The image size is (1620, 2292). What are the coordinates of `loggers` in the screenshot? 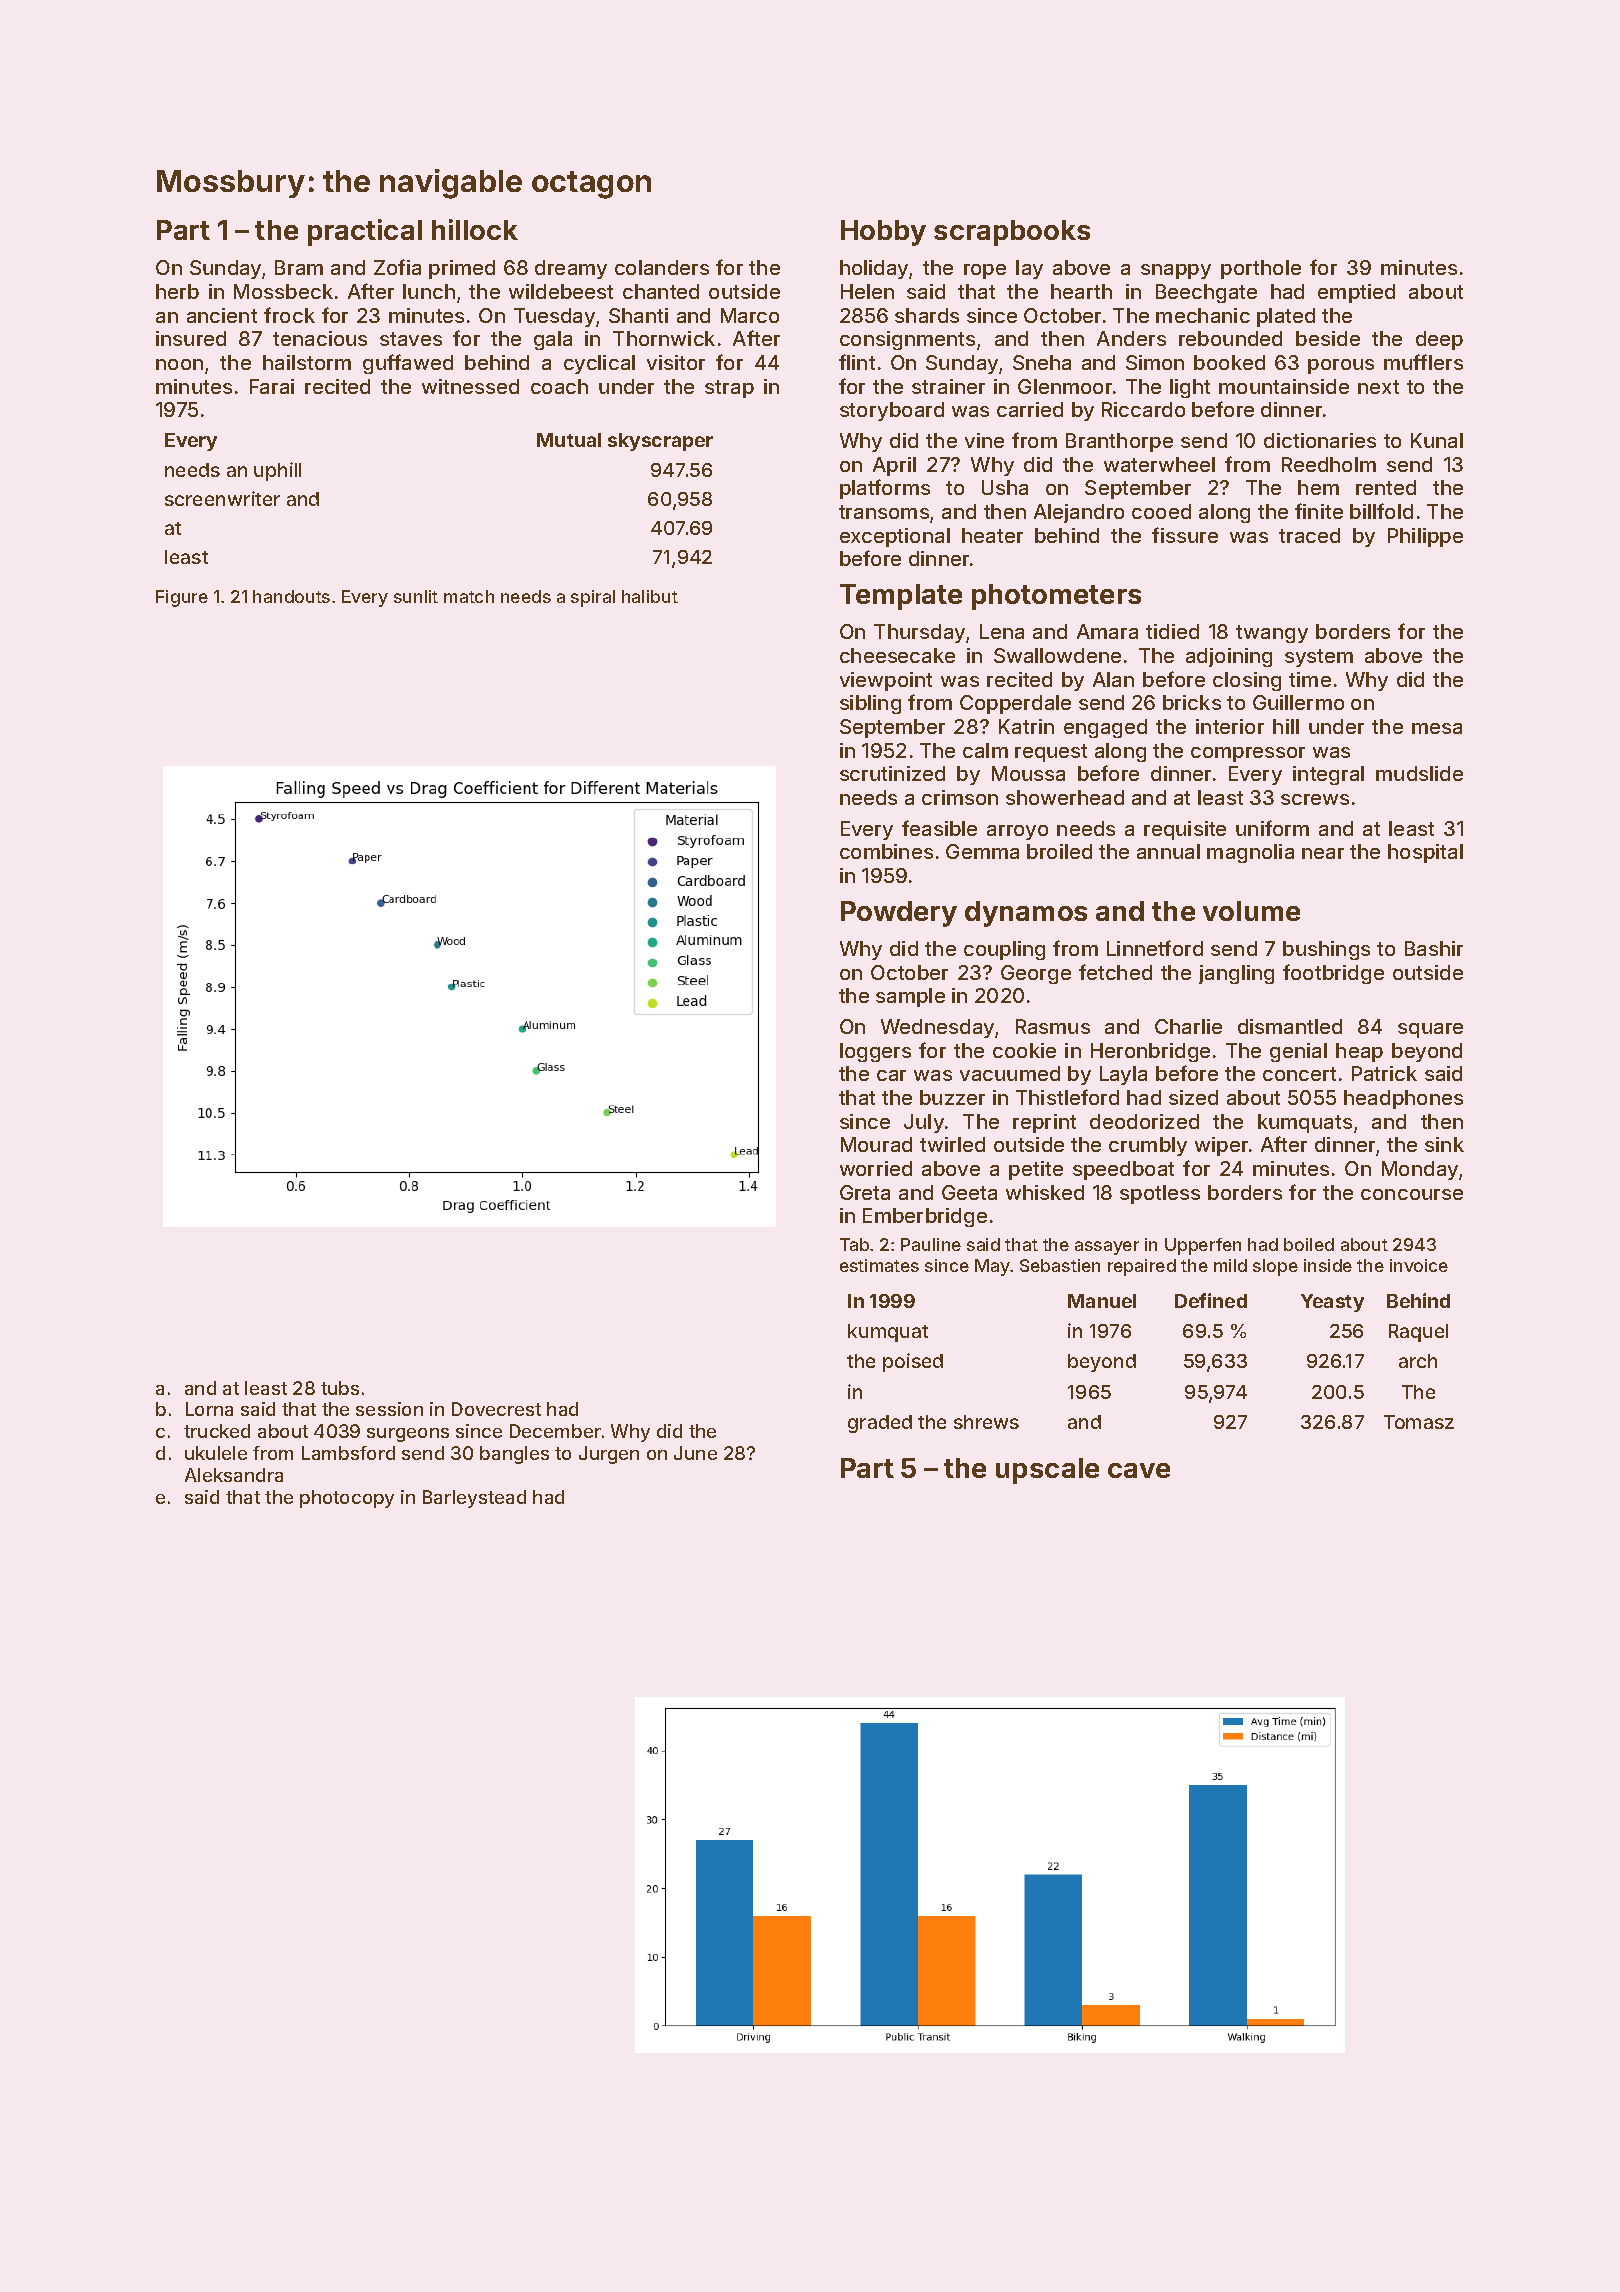 It's located at (875, 1052).
